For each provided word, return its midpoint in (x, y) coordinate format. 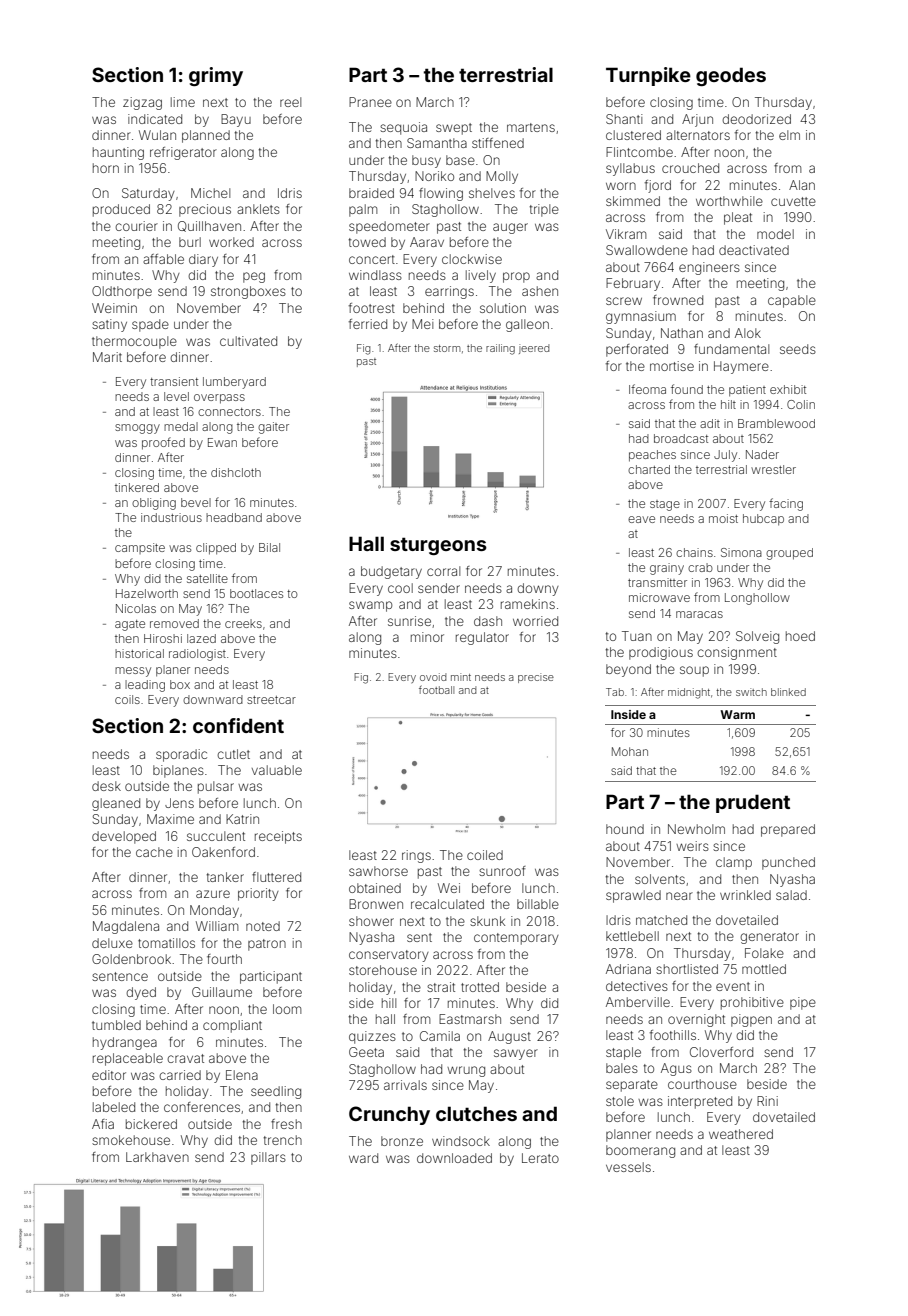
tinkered (137, 487)
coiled (485, 855)
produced (121, 210)
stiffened (498, 143)
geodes (731, 76)
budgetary (391, 572)
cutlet (233, 754)
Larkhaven (157, 1157)
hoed (800, 636)
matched (661, 920)
